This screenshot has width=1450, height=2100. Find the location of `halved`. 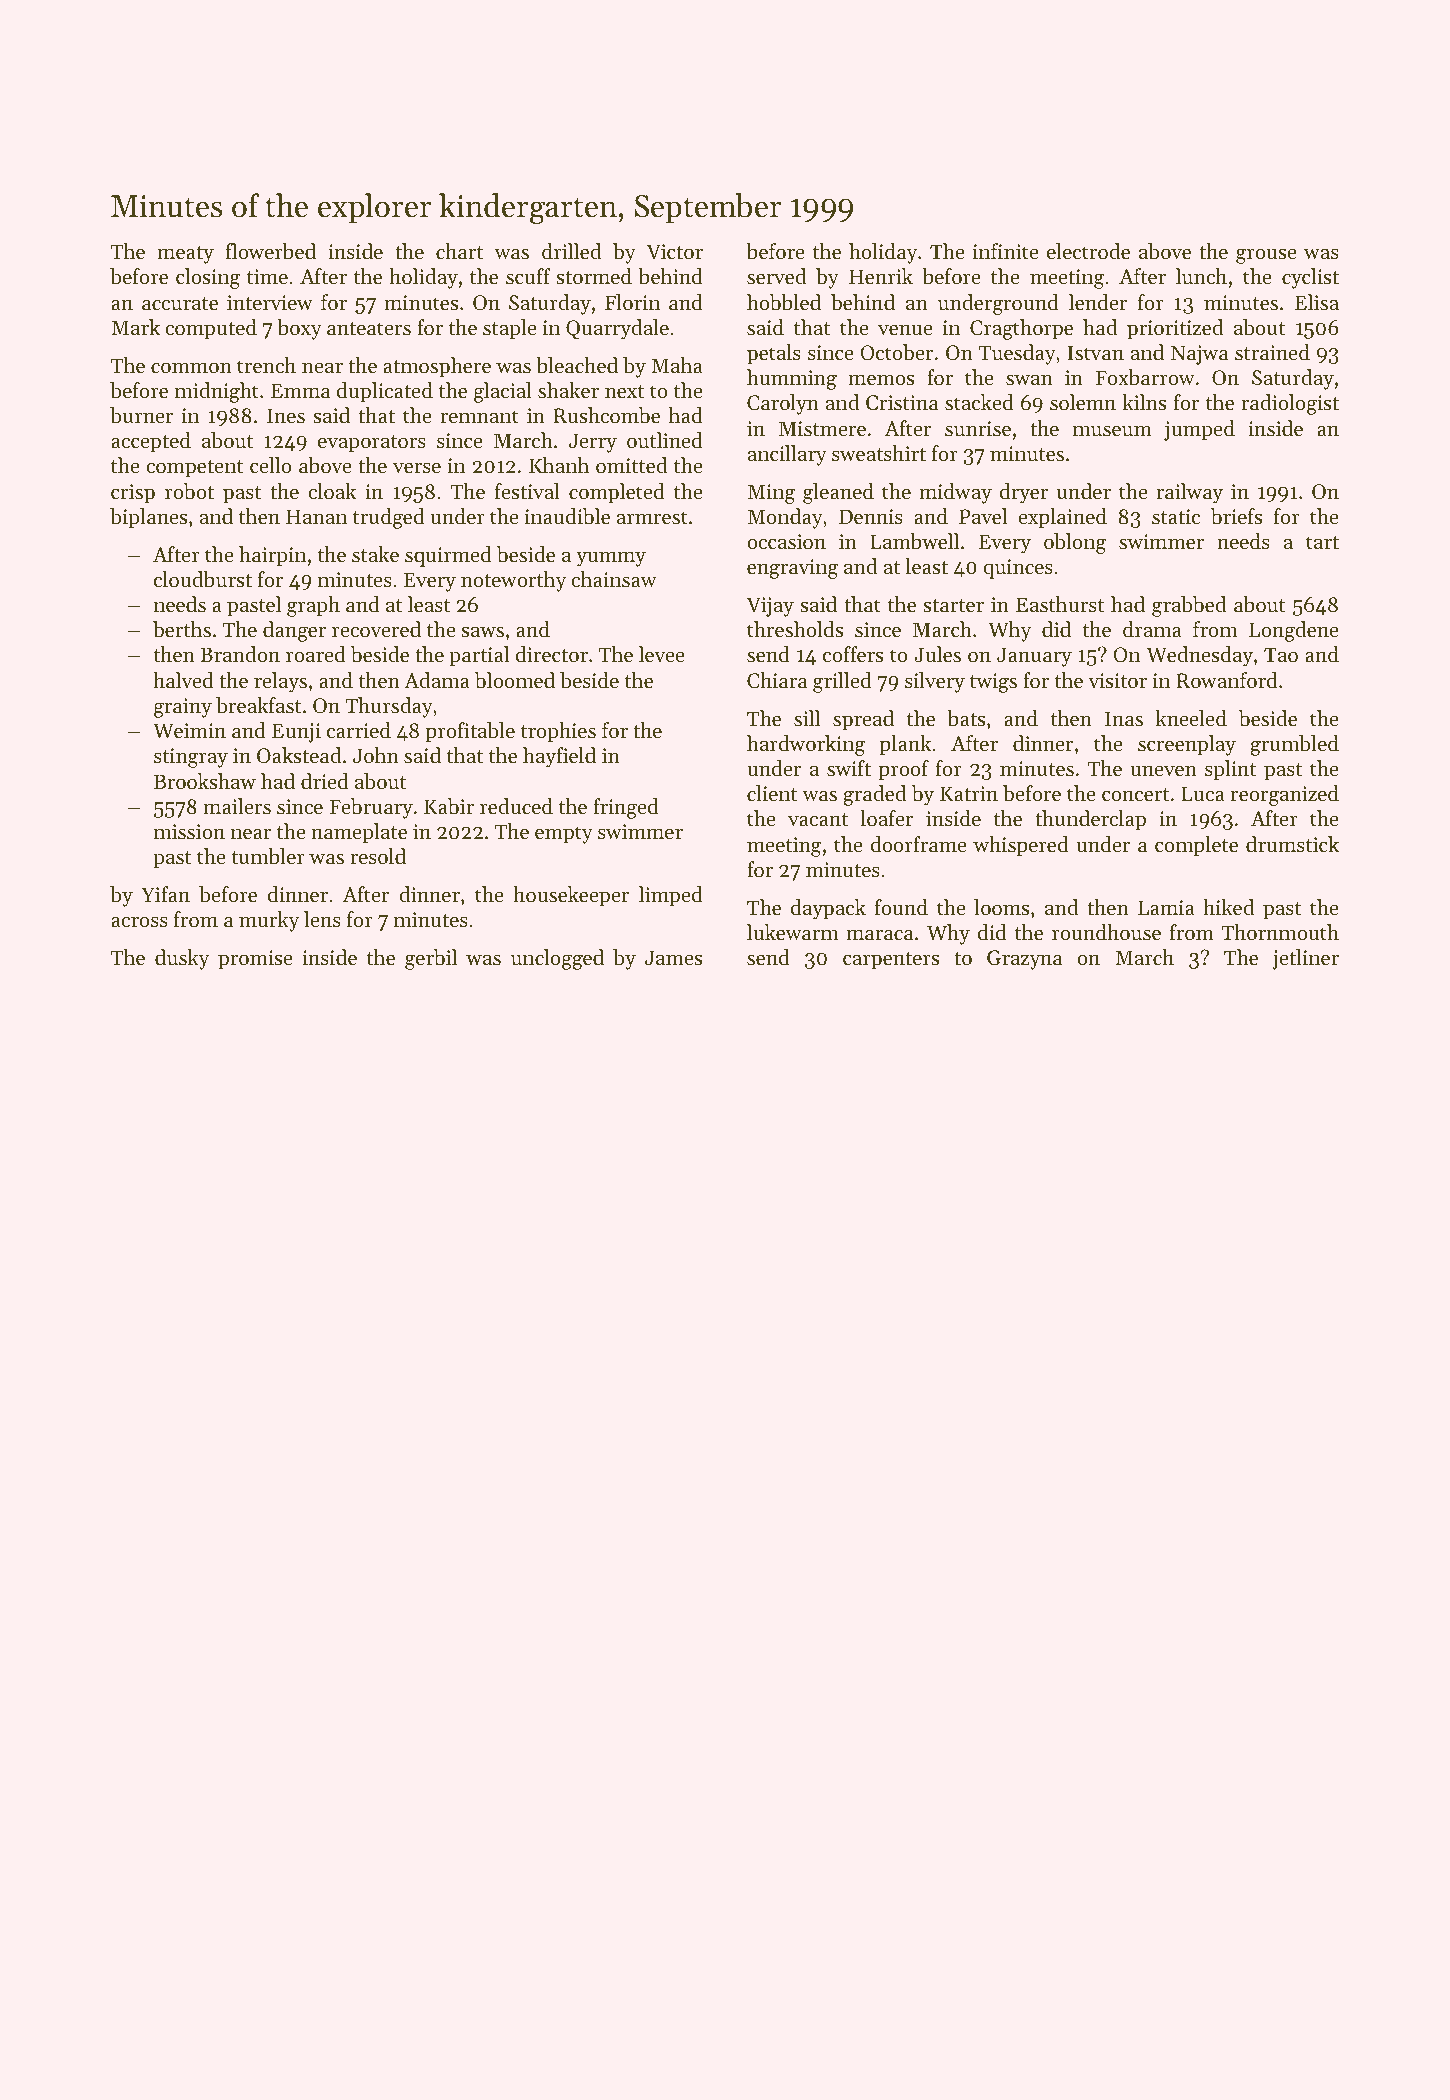

halved is located at coordinates (183, 680).
